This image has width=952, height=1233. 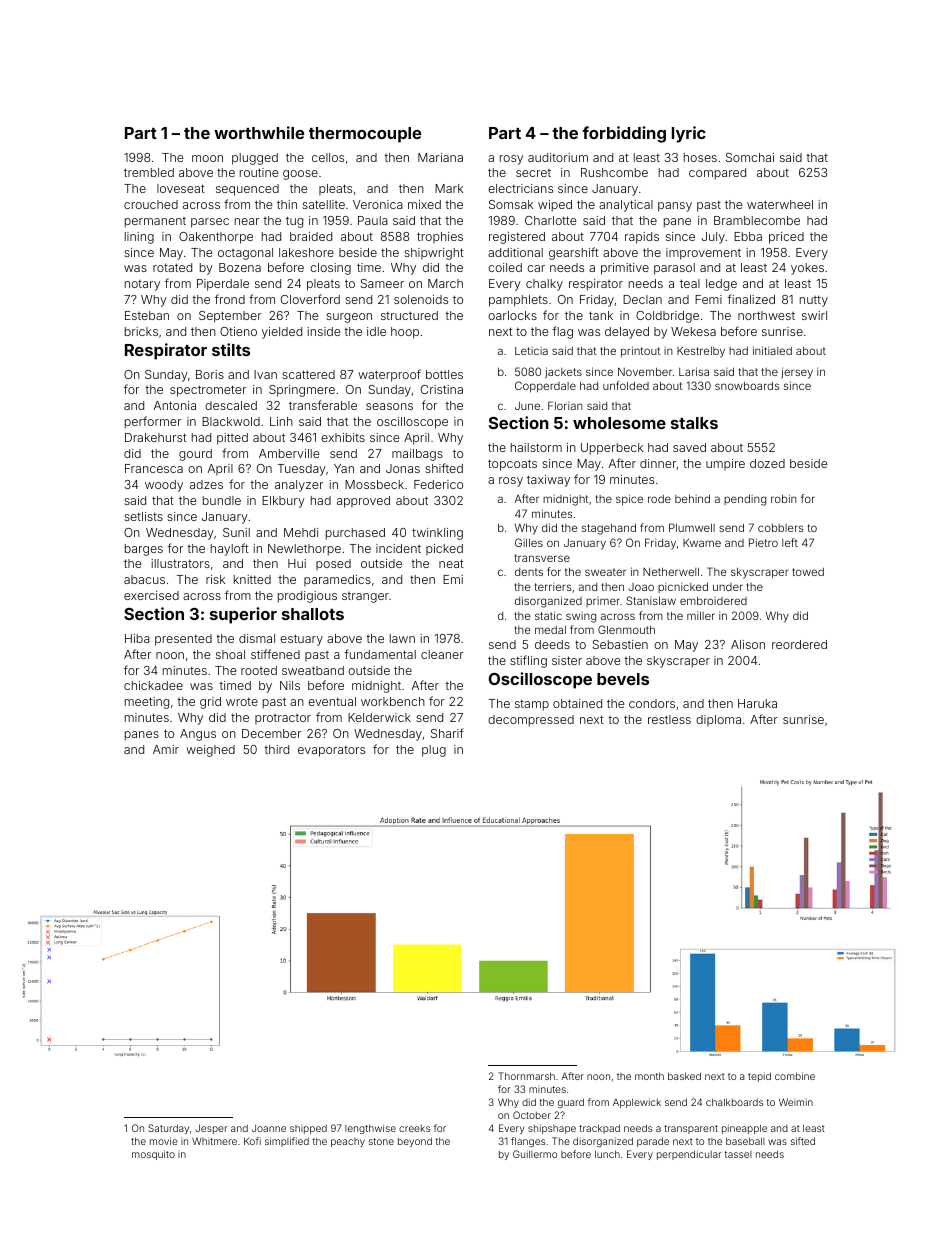 What do you see at coordinates (403, 468) in the image?
I see `Jonas` at bounding box center [403, 468].
